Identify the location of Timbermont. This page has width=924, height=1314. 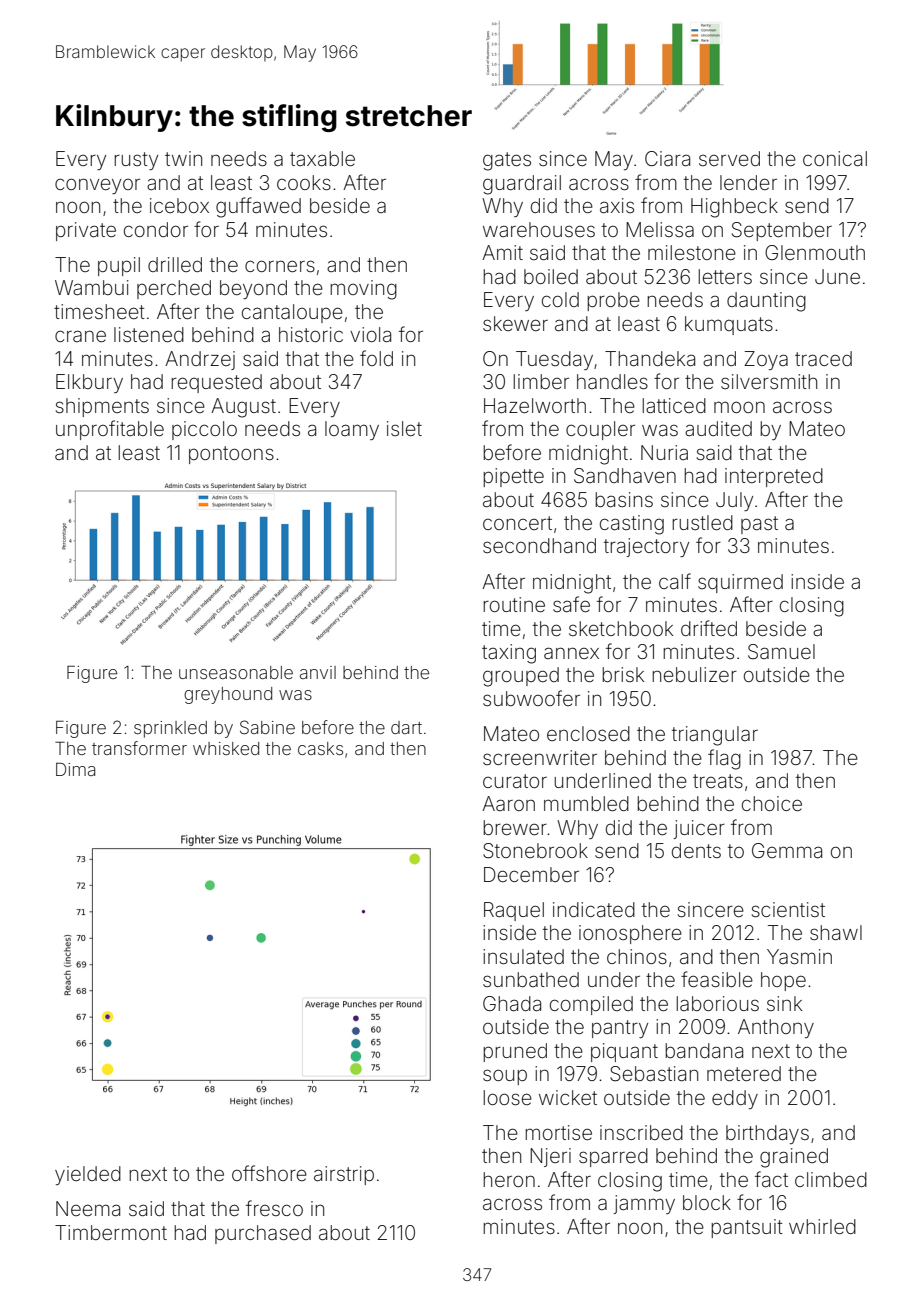
(111, 1232).
